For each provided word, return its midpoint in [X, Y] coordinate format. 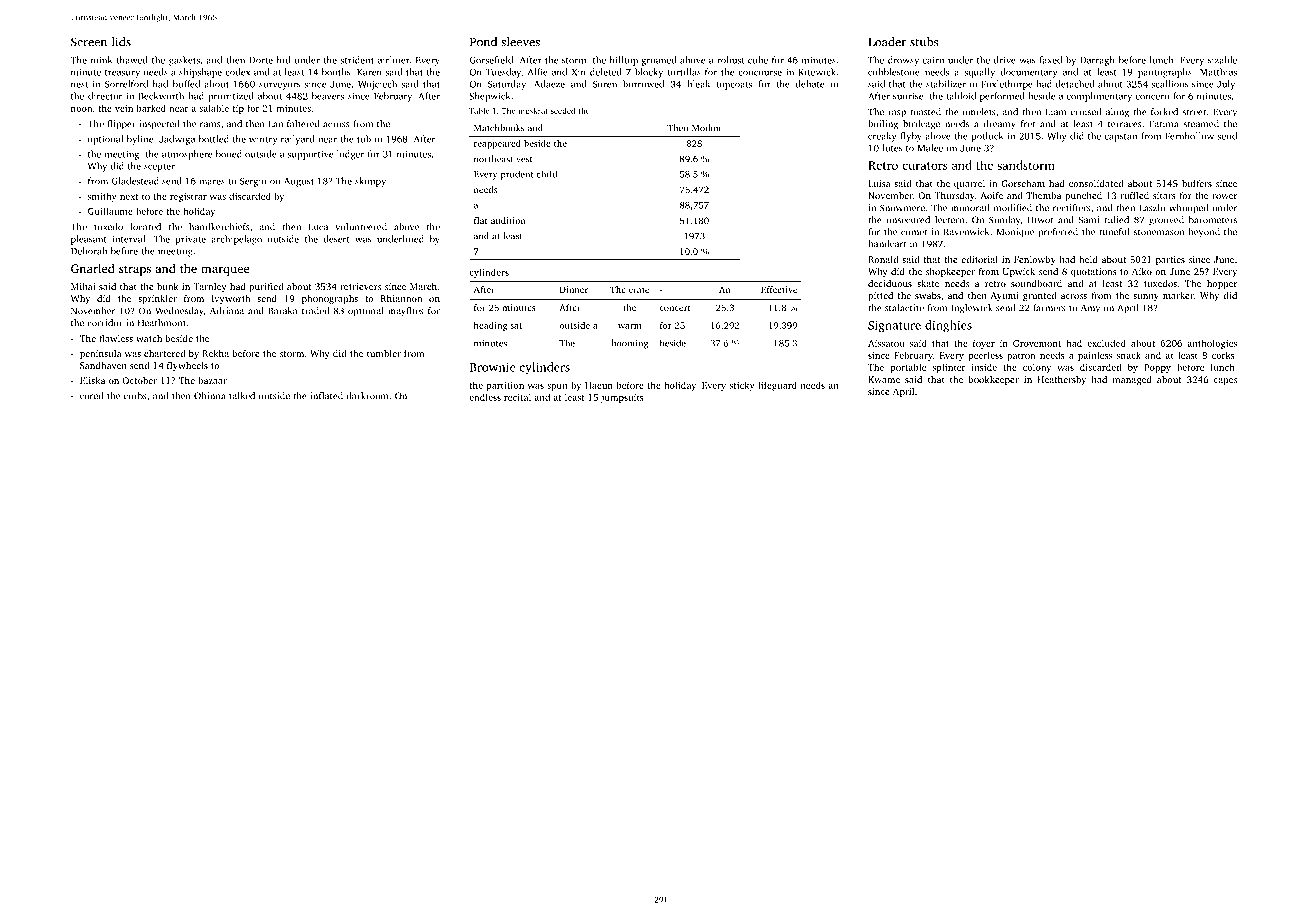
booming [630, 344]
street [1194, 112]
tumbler [384, 353]
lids [121, 42]
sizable [1222, 60]
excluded [1106, 343]
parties [1170, 260]
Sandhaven [103, 365]
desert [337, 239]
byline [140, 140]
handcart [887, 244]
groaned [658, 61]
